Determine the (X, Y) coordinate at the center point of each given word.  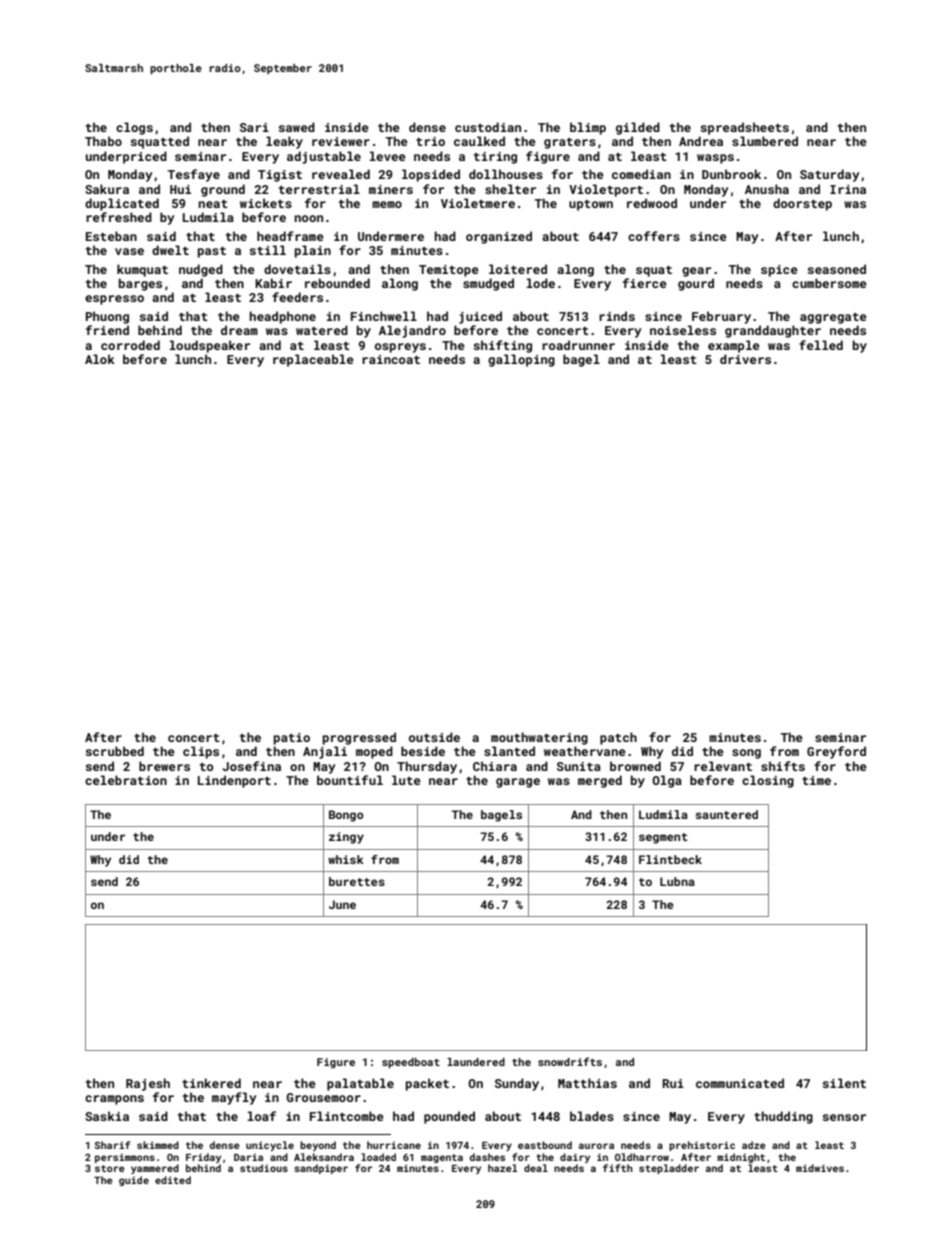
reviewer (341, 141)
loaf (262, 1116)
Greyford (836, 752)
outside (434, 737)
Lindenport (234, 781)
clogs (134, 128)
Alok (100, 359)
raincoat (391, 359)
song (746, 754)
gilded (638, 128)
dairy (575, 1158)
